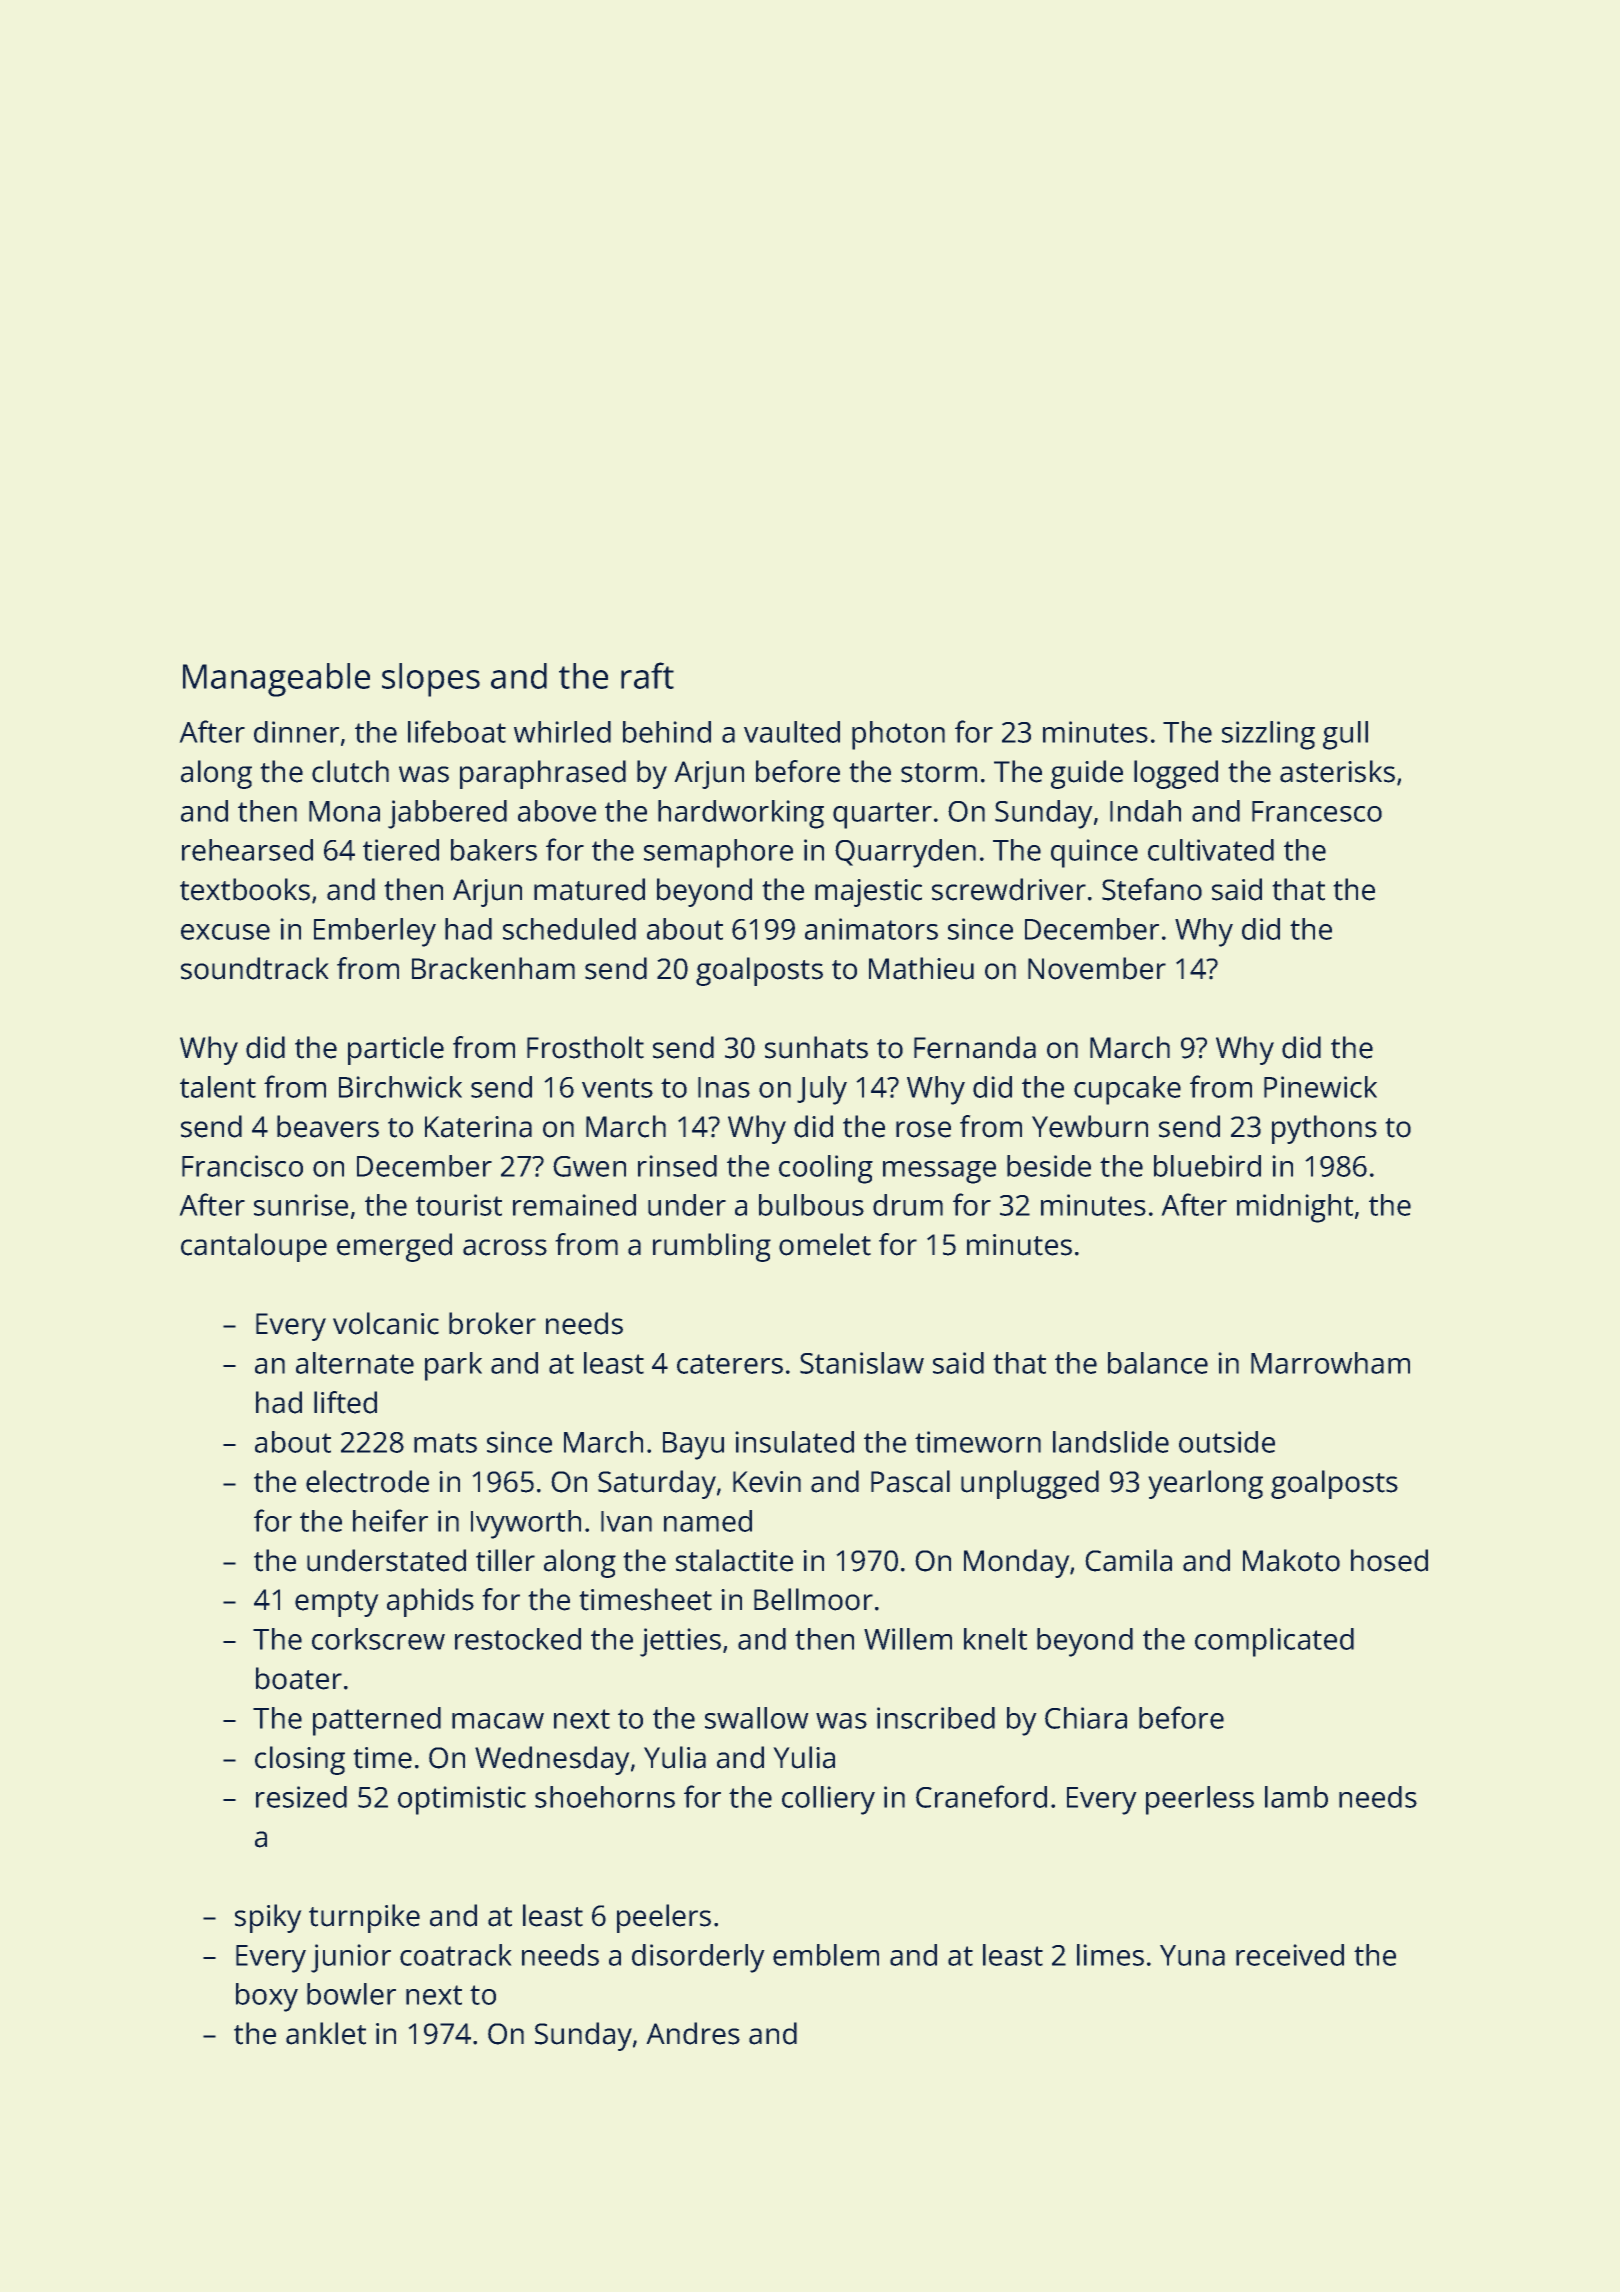  I want to click on pythons, so click(1324, 1129).
